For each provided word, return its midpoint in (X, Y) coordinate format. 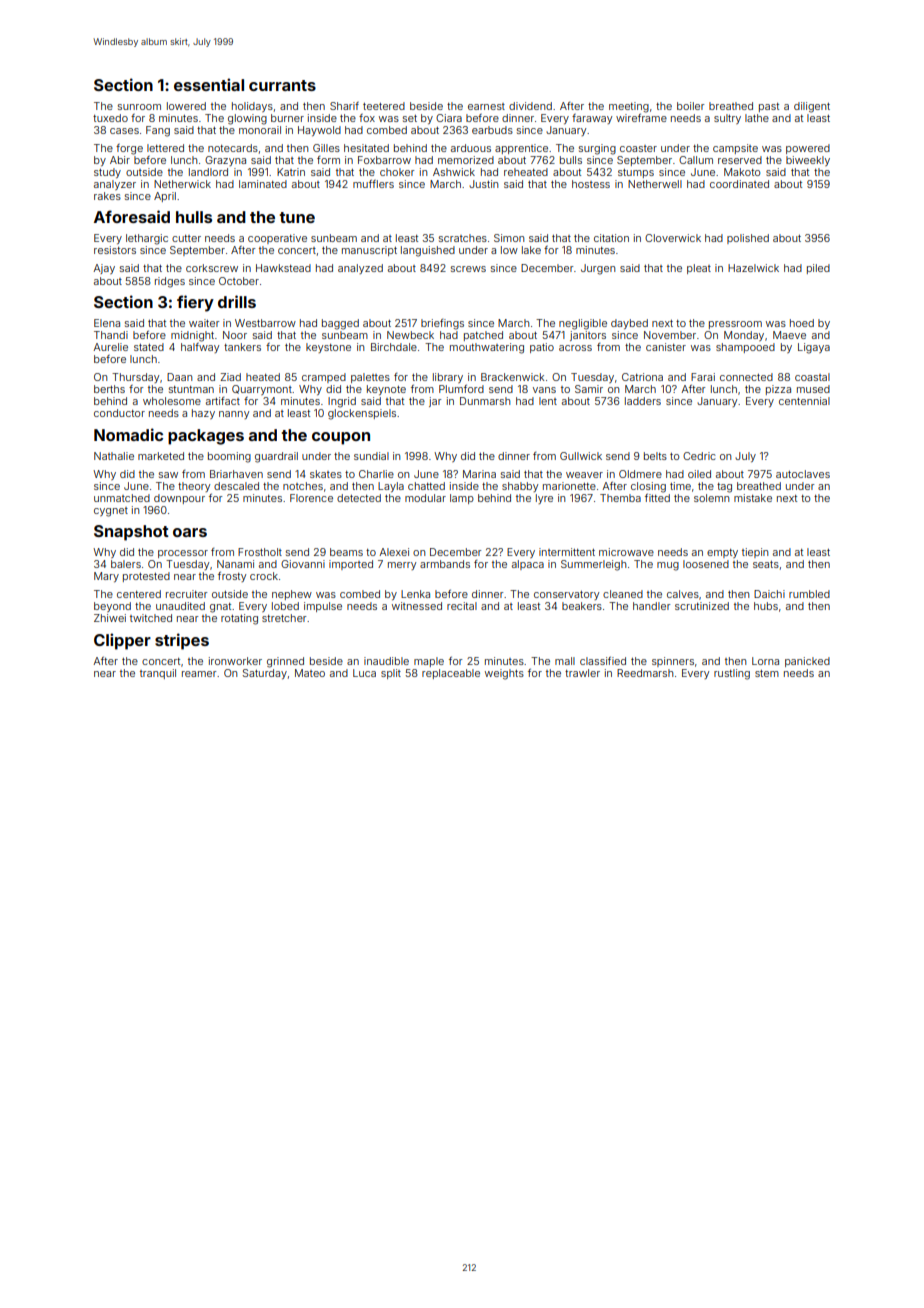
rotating (239, 619)
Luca (364, 673)
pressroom (735, 325)
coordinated (739, 184)
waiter (204, 323)
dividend (530, 106)
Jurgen (598, 269)
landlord (208, 172)
